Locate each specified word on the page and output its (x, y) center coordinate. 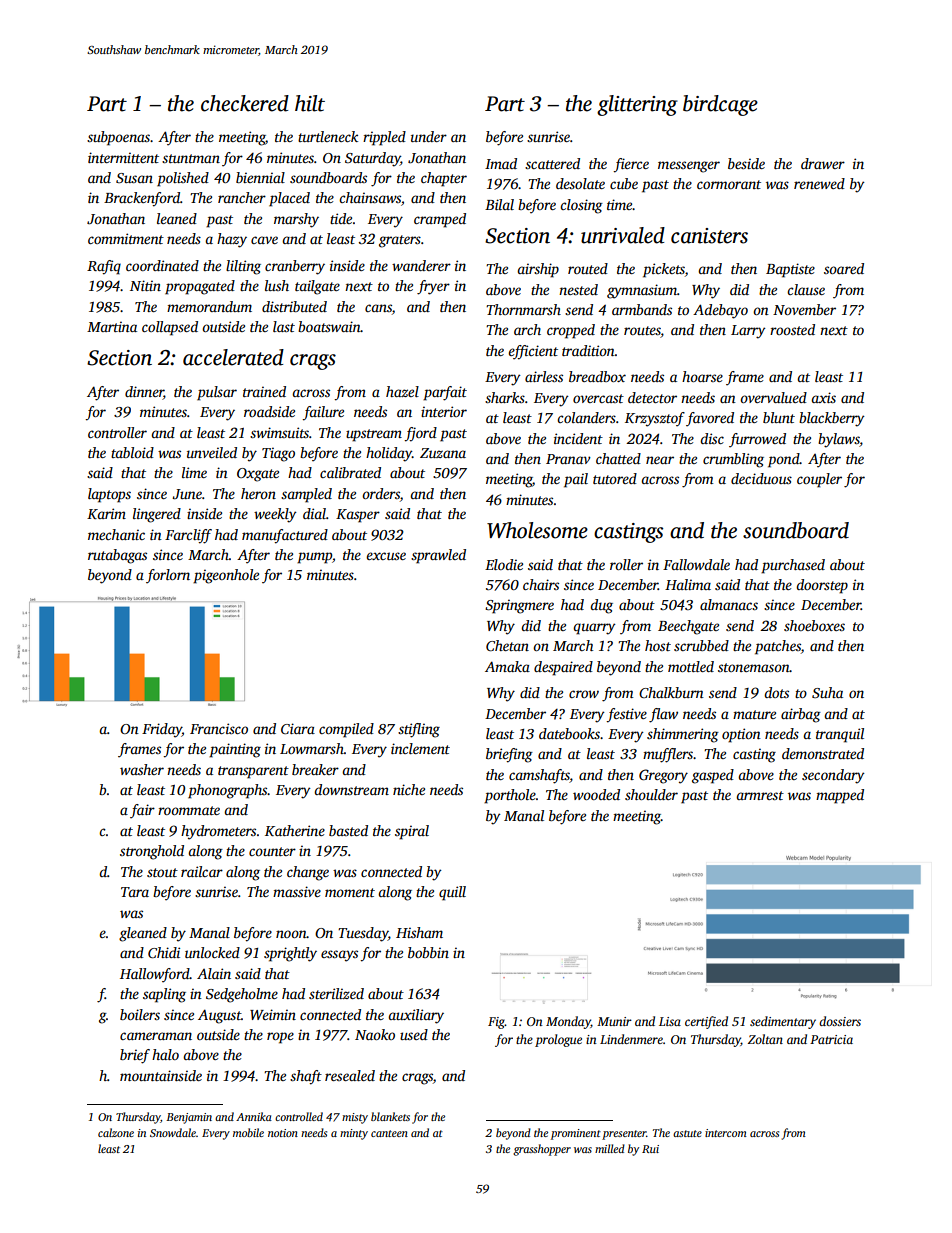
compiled (346, 730)
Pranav (568, 459)
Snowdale (173, 1132)
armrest (760, 795)
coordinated (162, 265)
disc (712, 438)
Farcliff (188, 536)
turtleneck (328, 136)
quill (452, 893)
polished (183, 179)
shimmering (683, 735)
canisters (709, 236)
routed (588, 268)
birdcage (720, 105)
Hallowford (155, 975)
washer (142, 769)
